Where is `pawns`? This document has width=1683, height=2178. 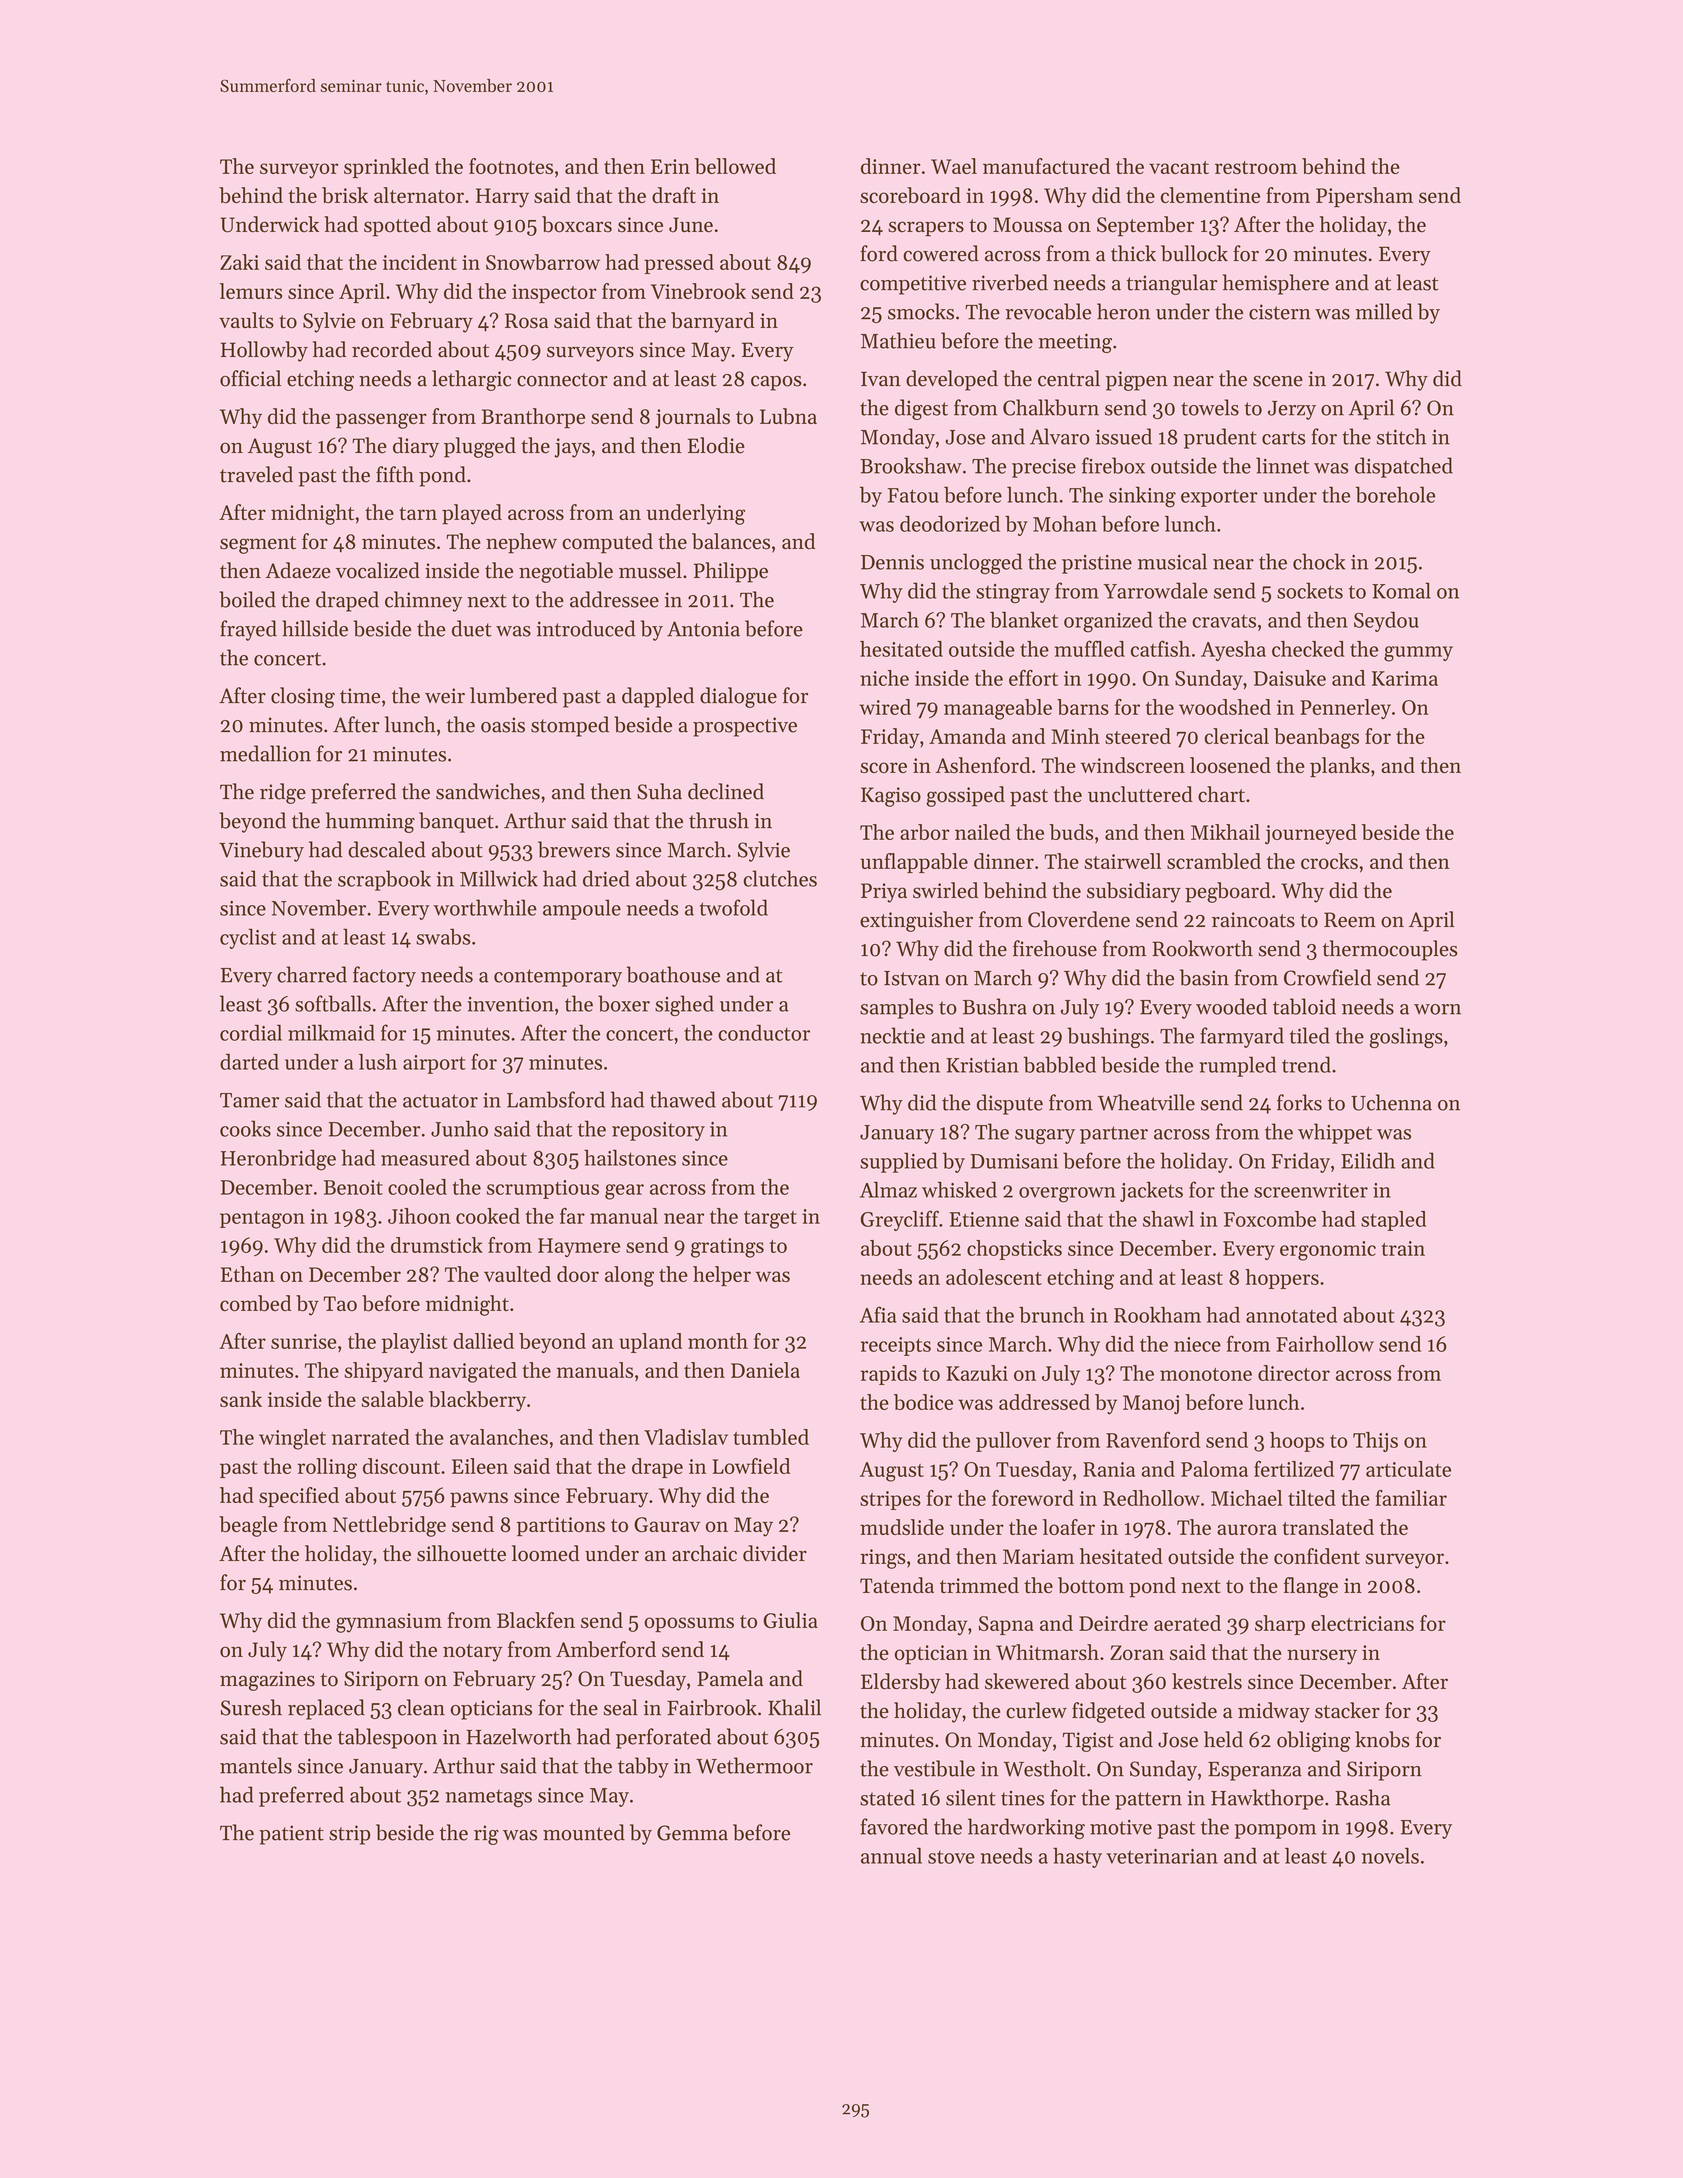
pawns is located at coordinates (479, 1499).
